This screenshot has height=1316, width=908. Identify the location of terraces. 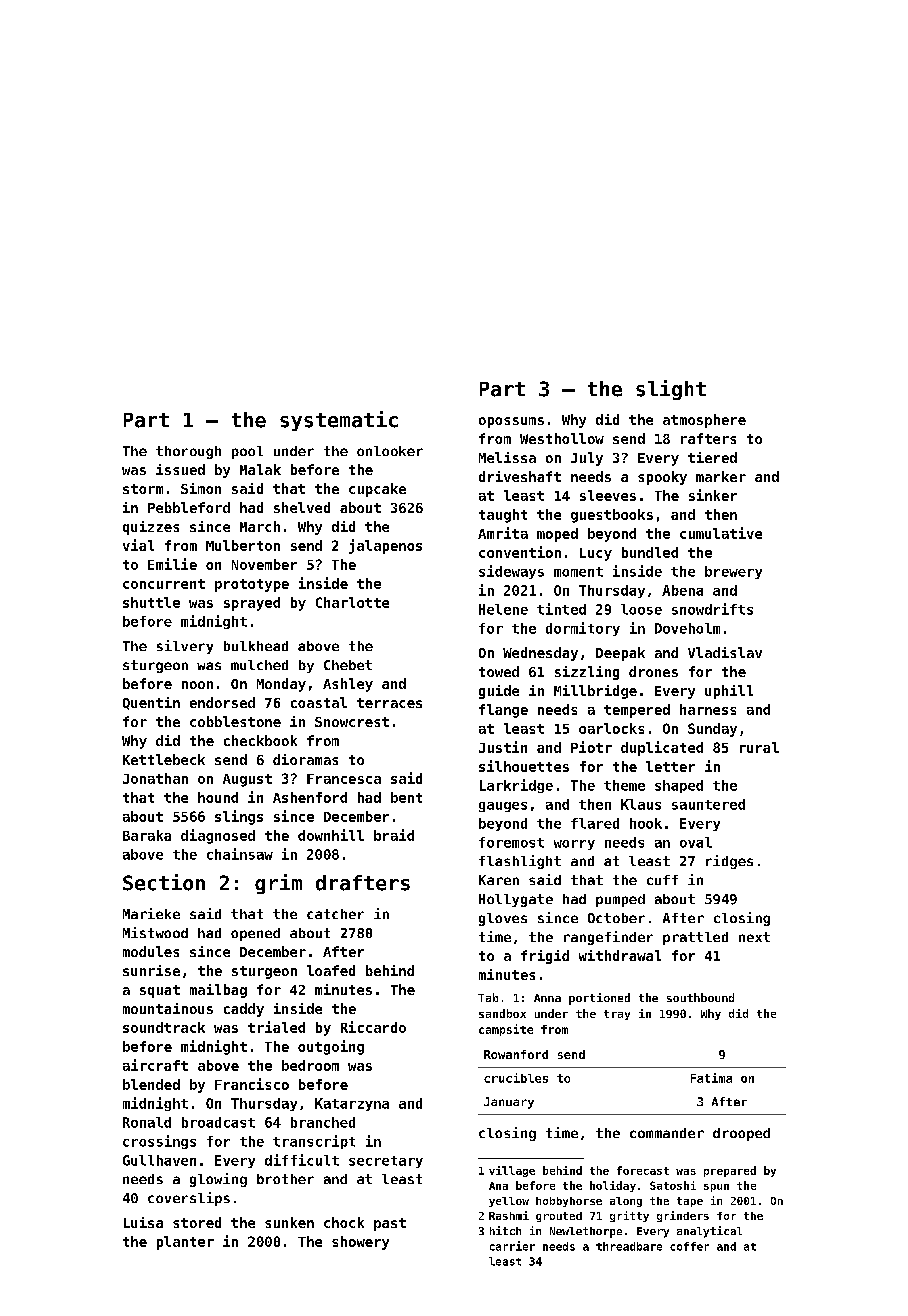
(389, 703).
